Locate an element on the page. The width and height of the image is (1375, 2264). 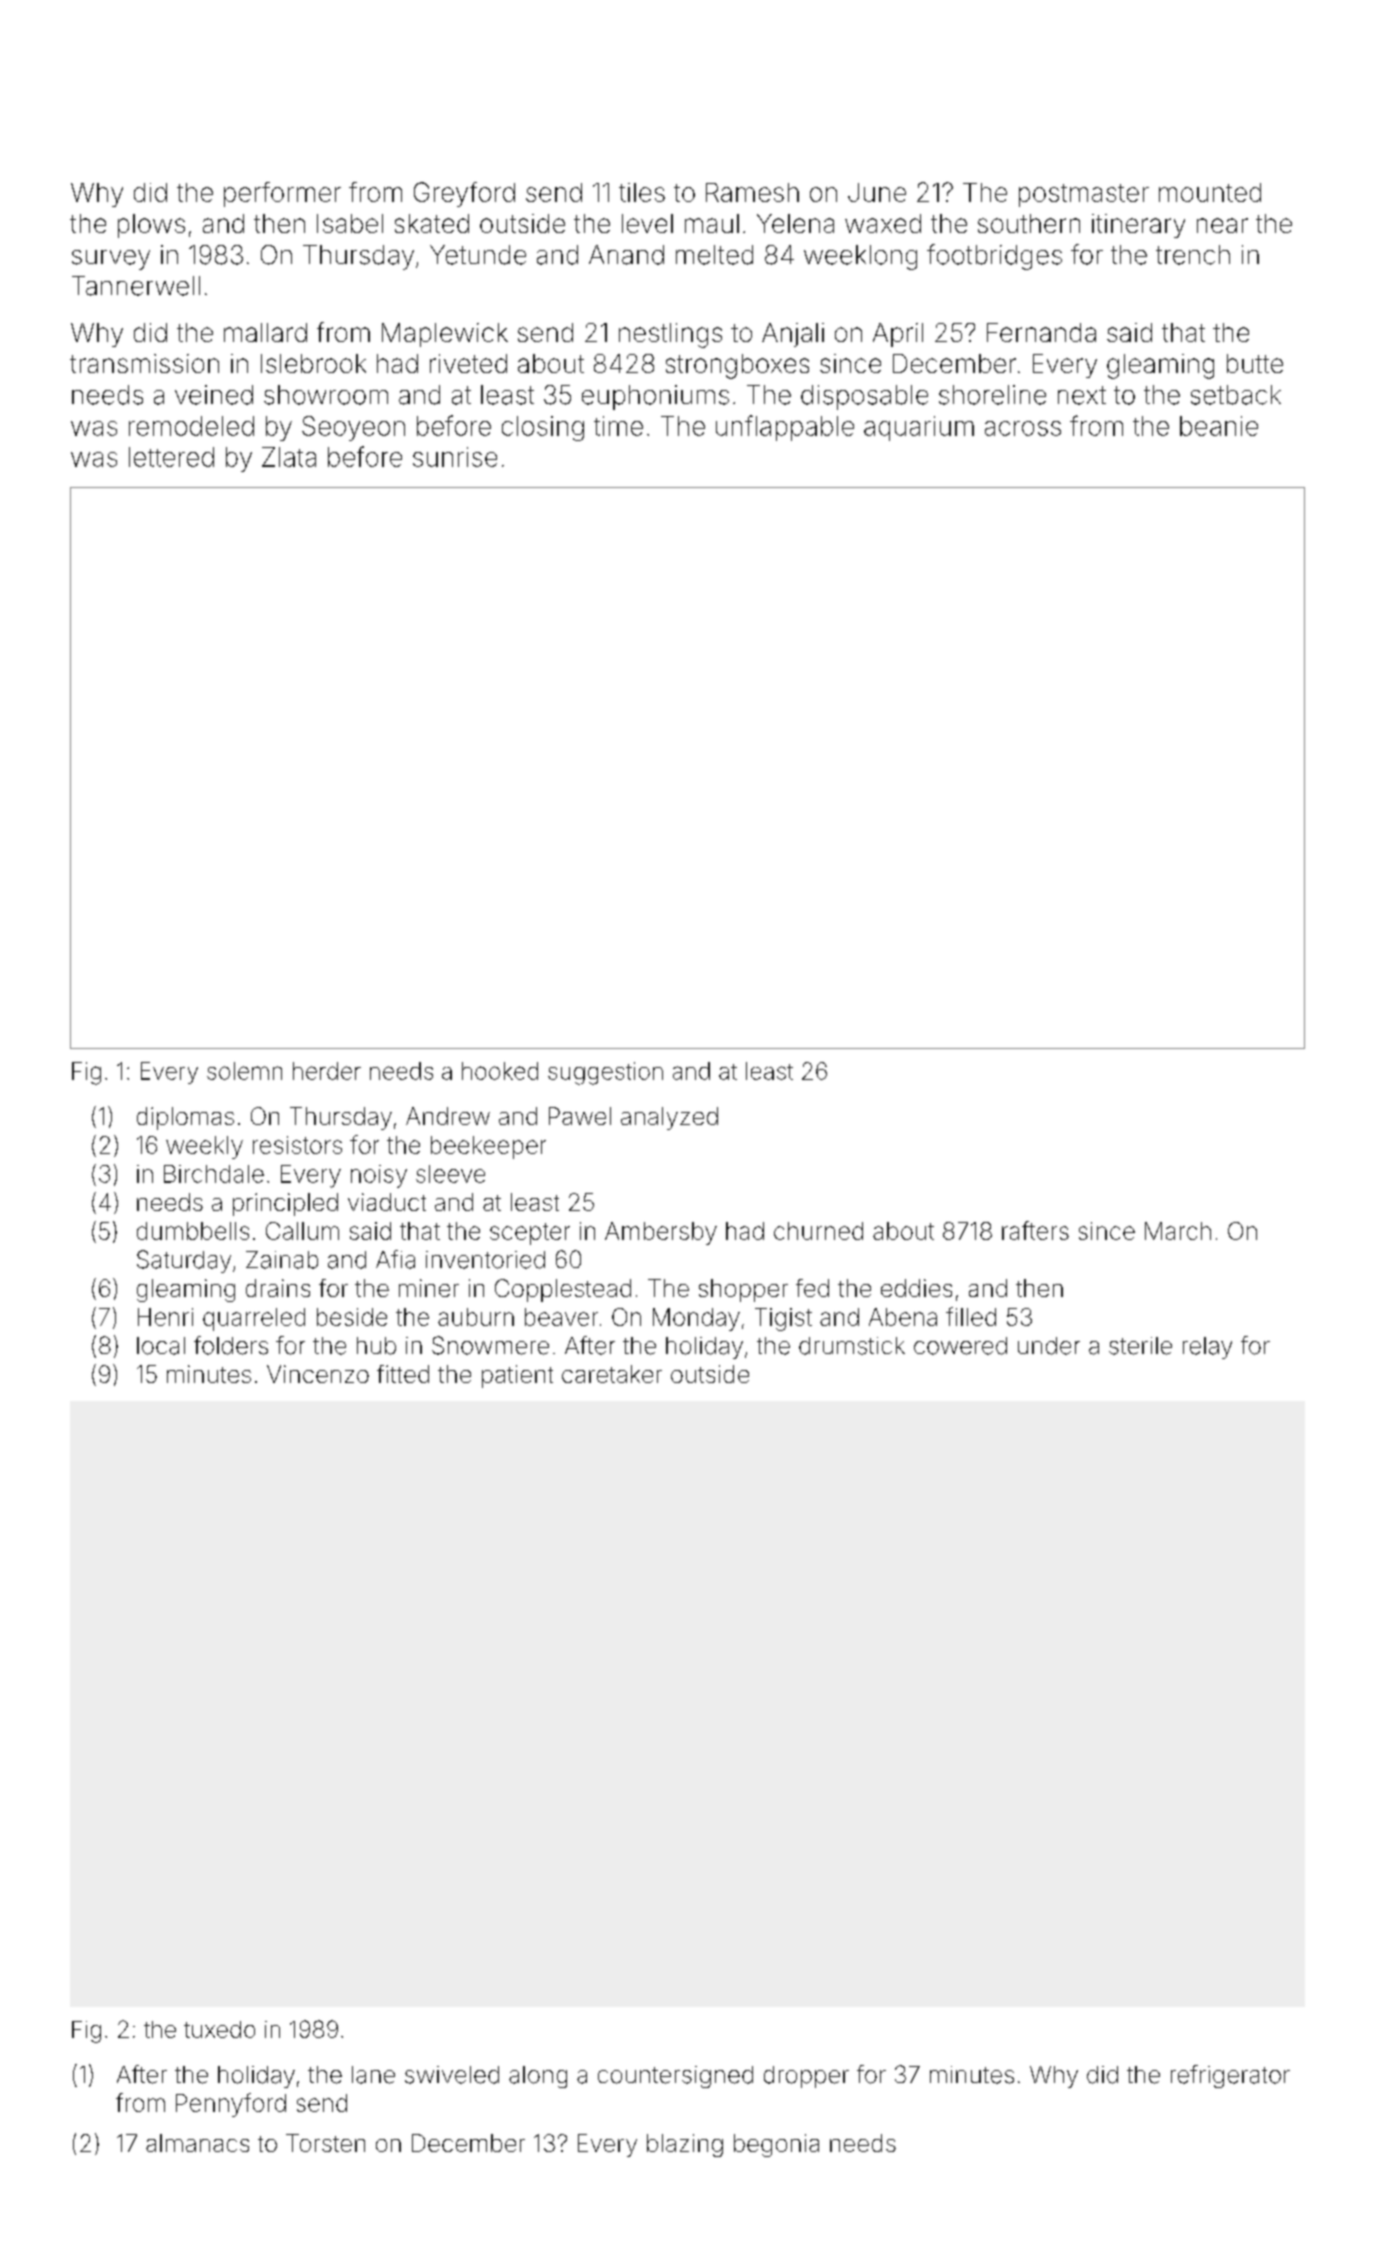
almanacs is located at coordinates (197, 2143).
